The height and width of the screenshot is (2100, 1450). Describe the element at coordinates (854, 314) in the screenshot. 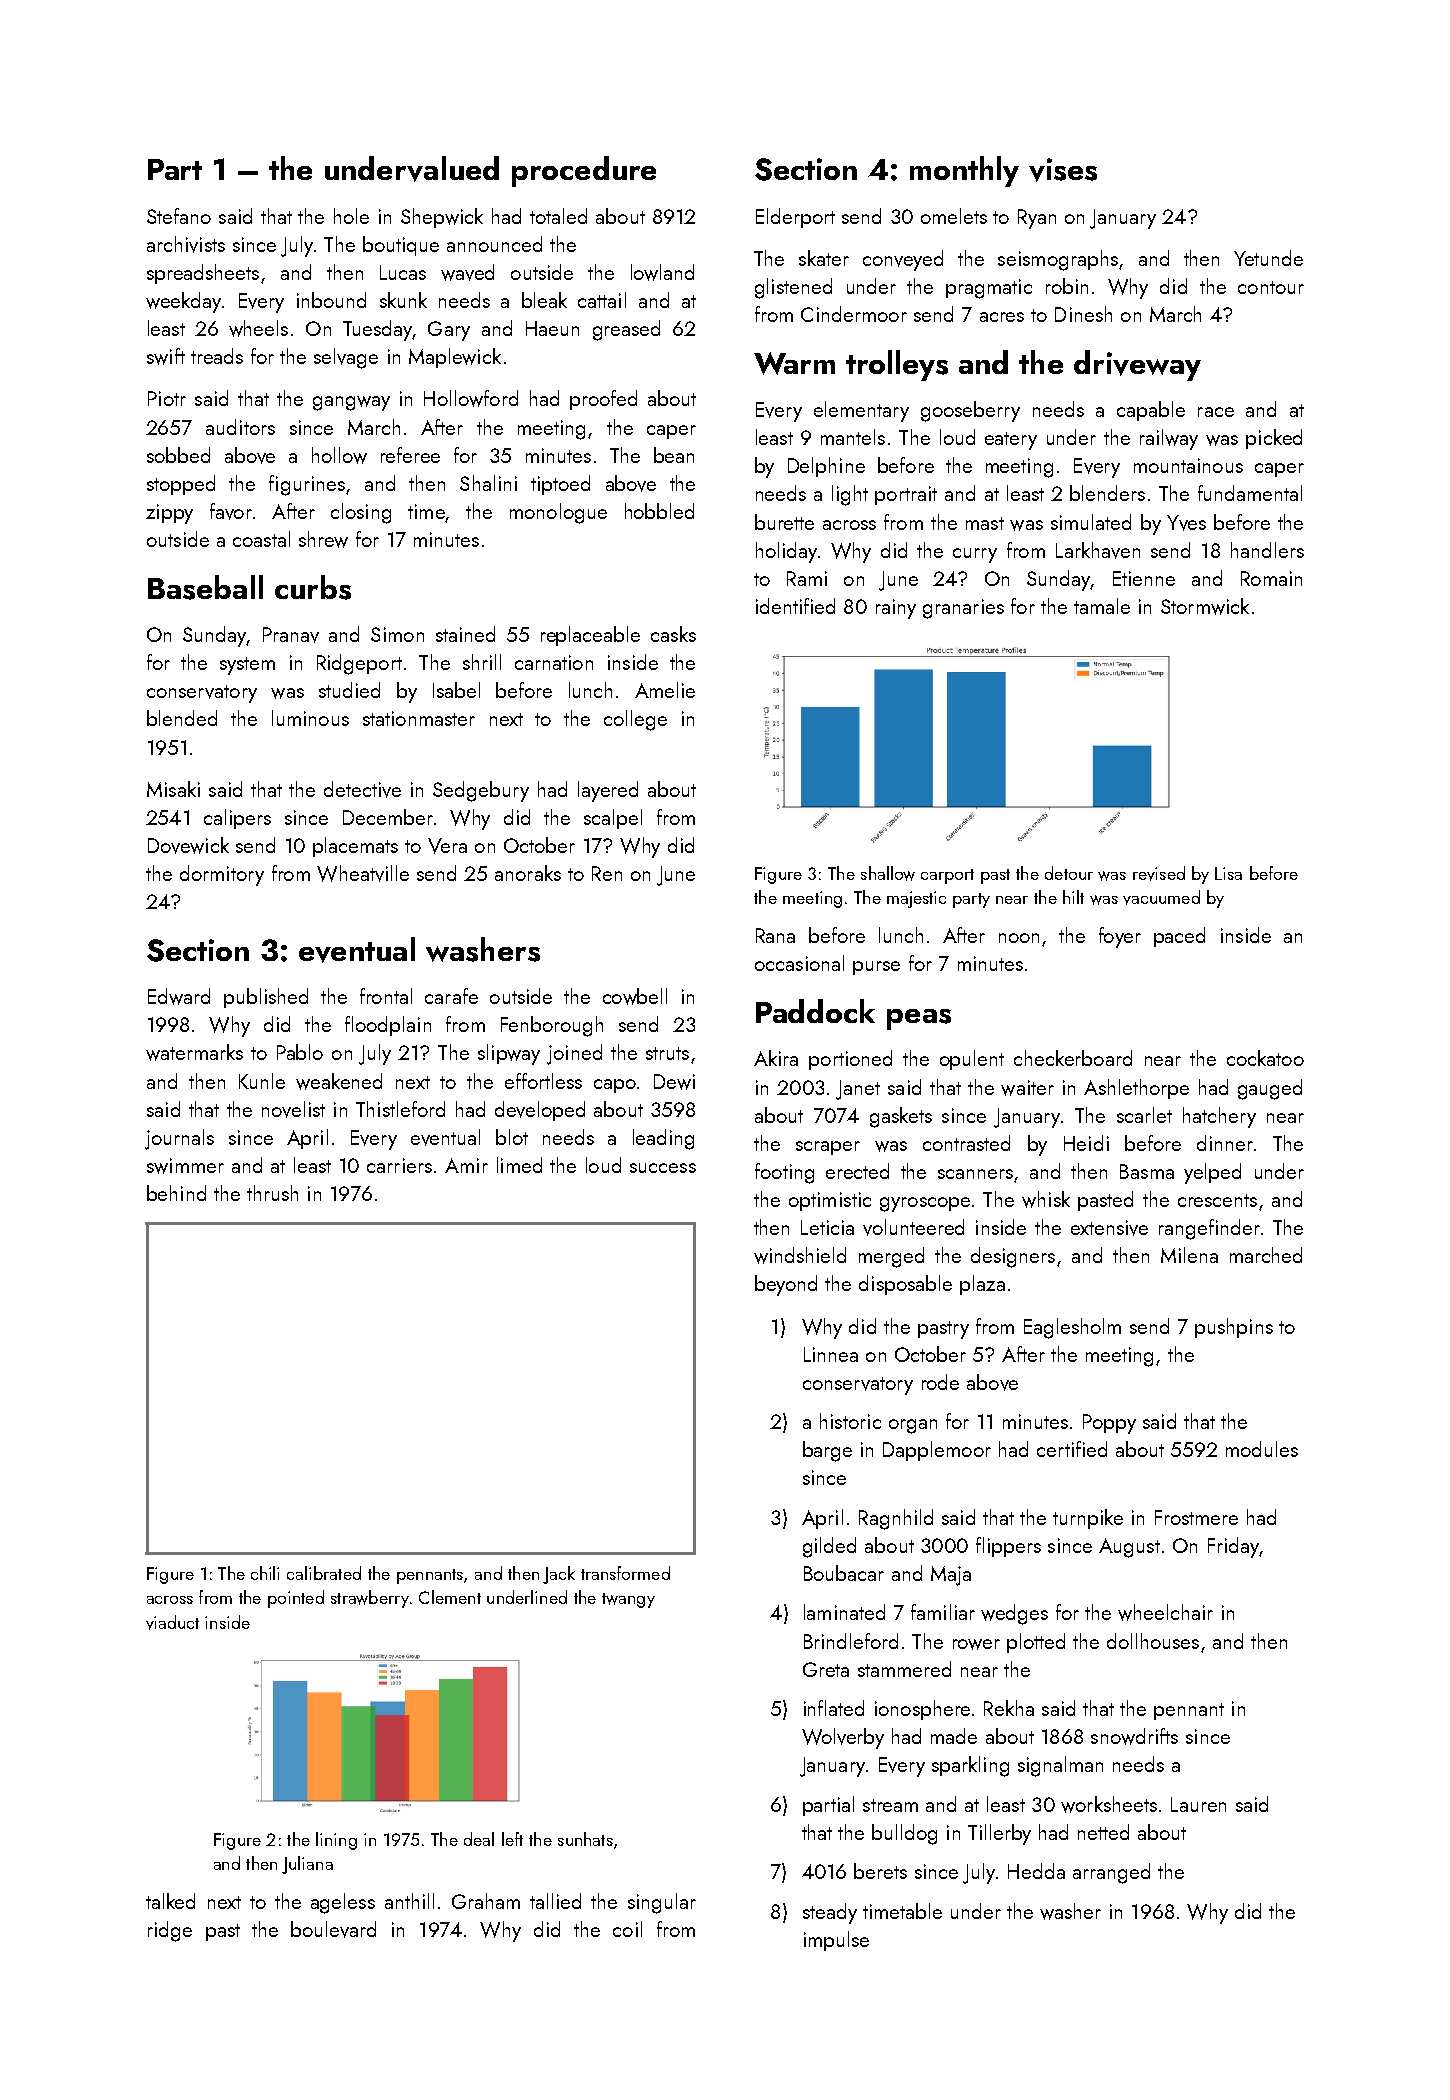

I see `Cindermoor` at that location.
